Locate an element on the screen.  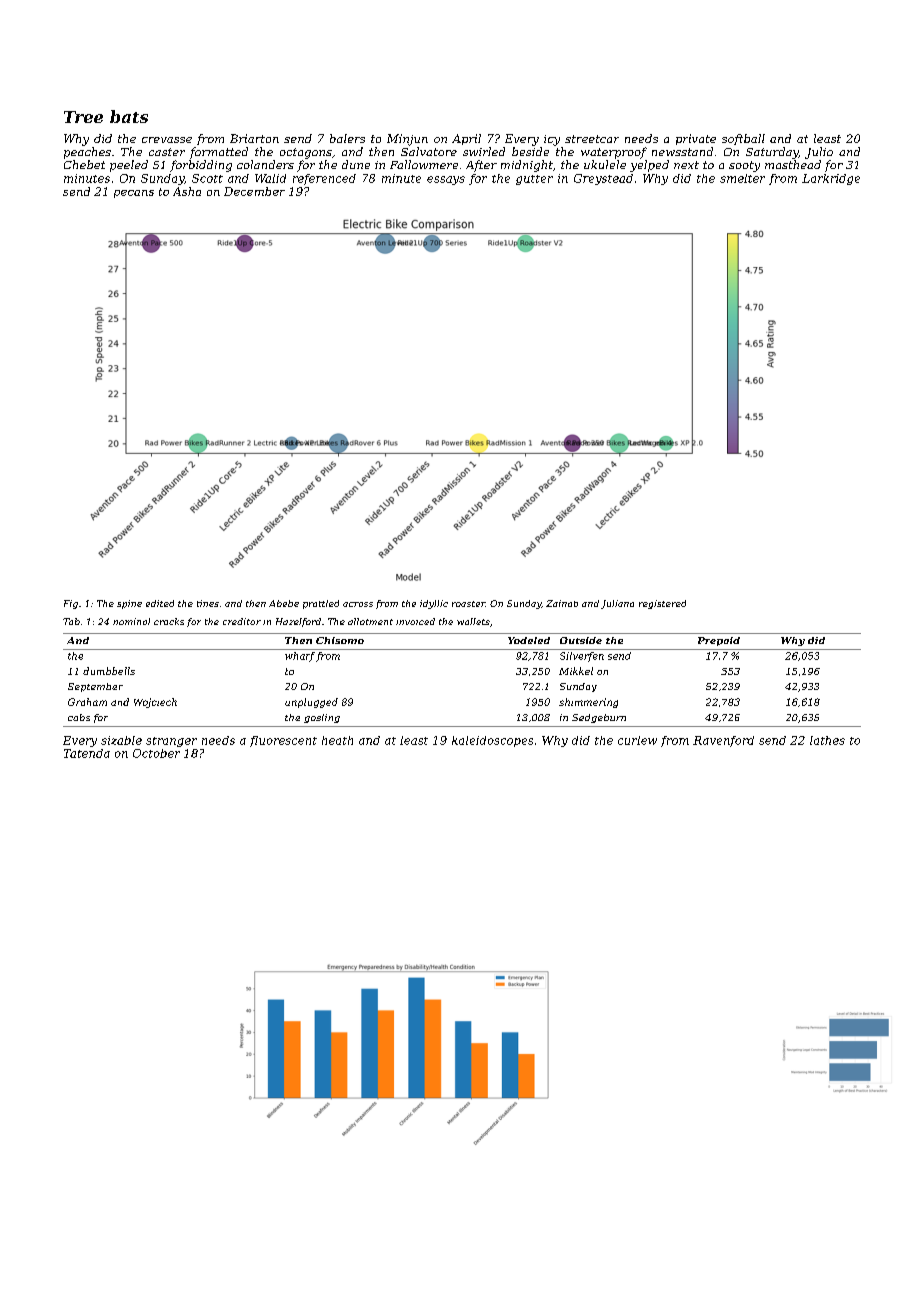
Zainab is located at coordinates (562, 603).
